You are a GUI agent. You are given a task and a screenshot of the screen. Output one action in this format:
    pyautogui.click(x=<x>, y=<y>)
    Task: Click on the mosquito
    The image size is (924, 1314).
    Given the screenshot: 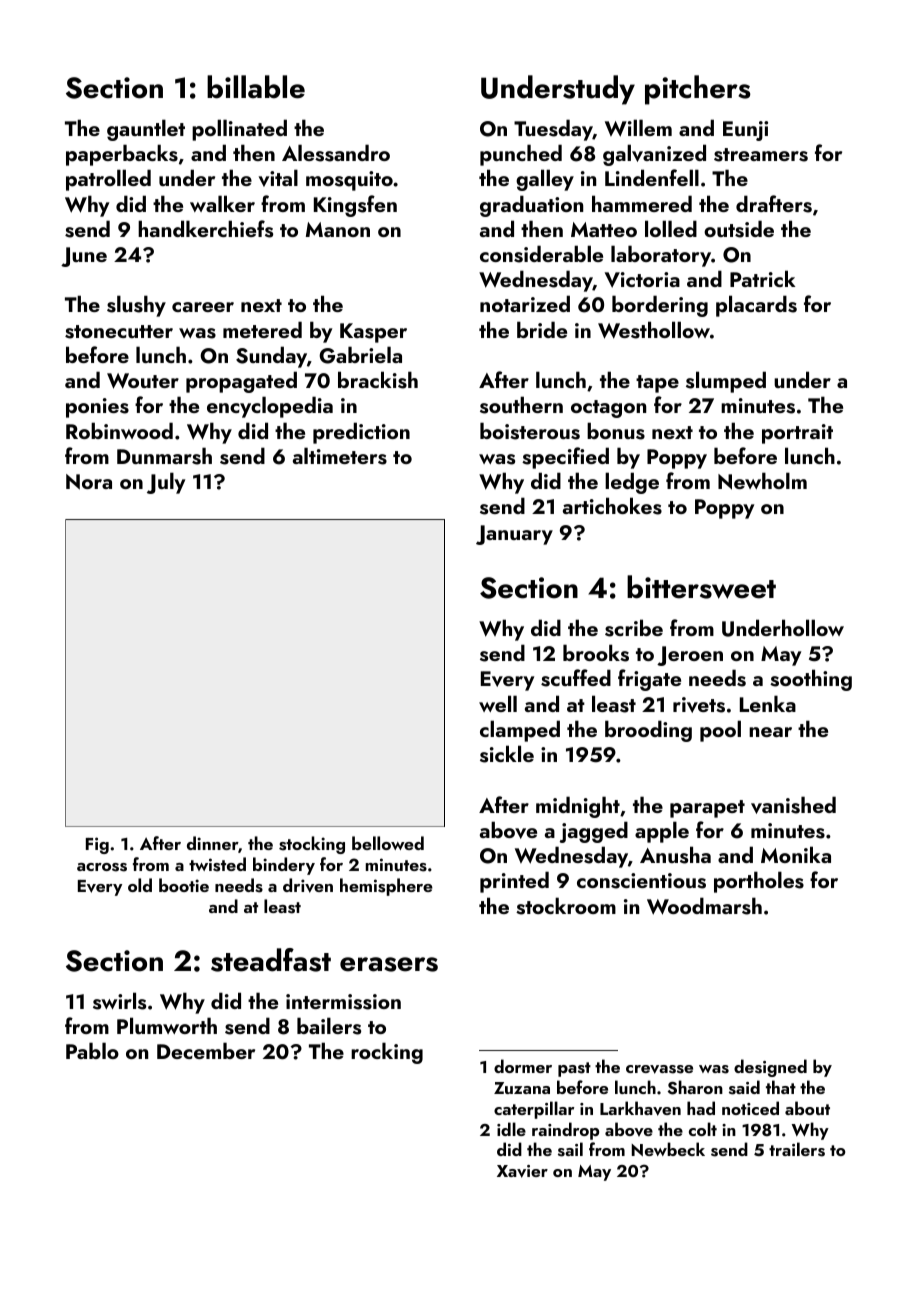 What is the action you would take?
    pyautogui.click(x=349, y=181)
